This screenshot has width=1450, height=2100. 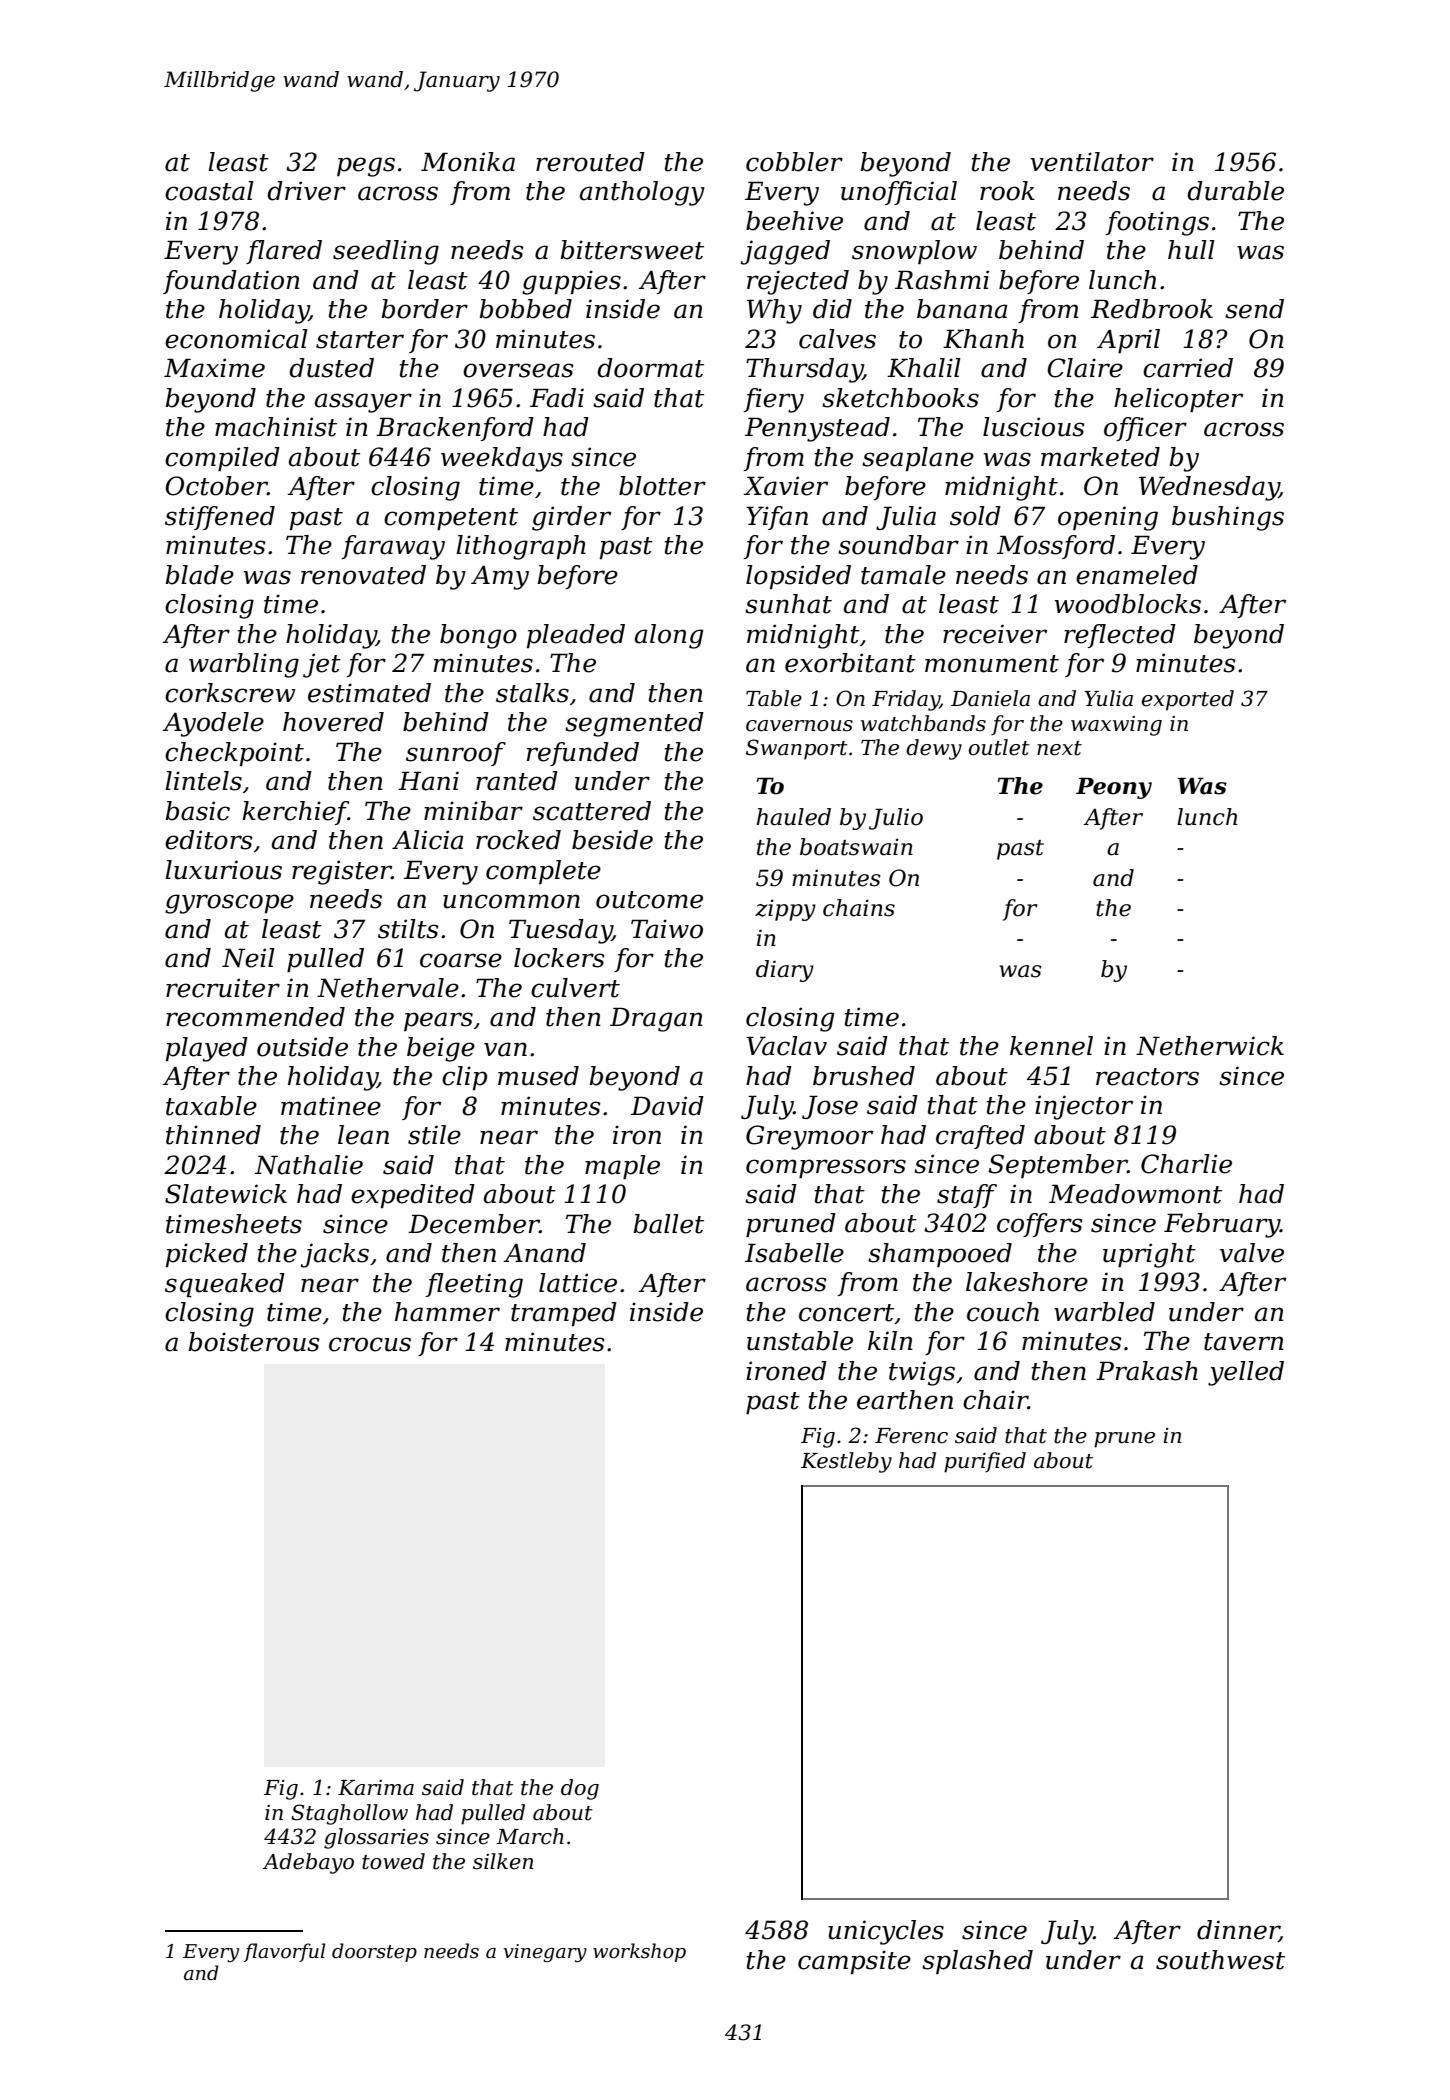 What do you see at coordinates (977, 1962) in the screenshot?
I see `splashed` at bounding box center [977, 1962].
